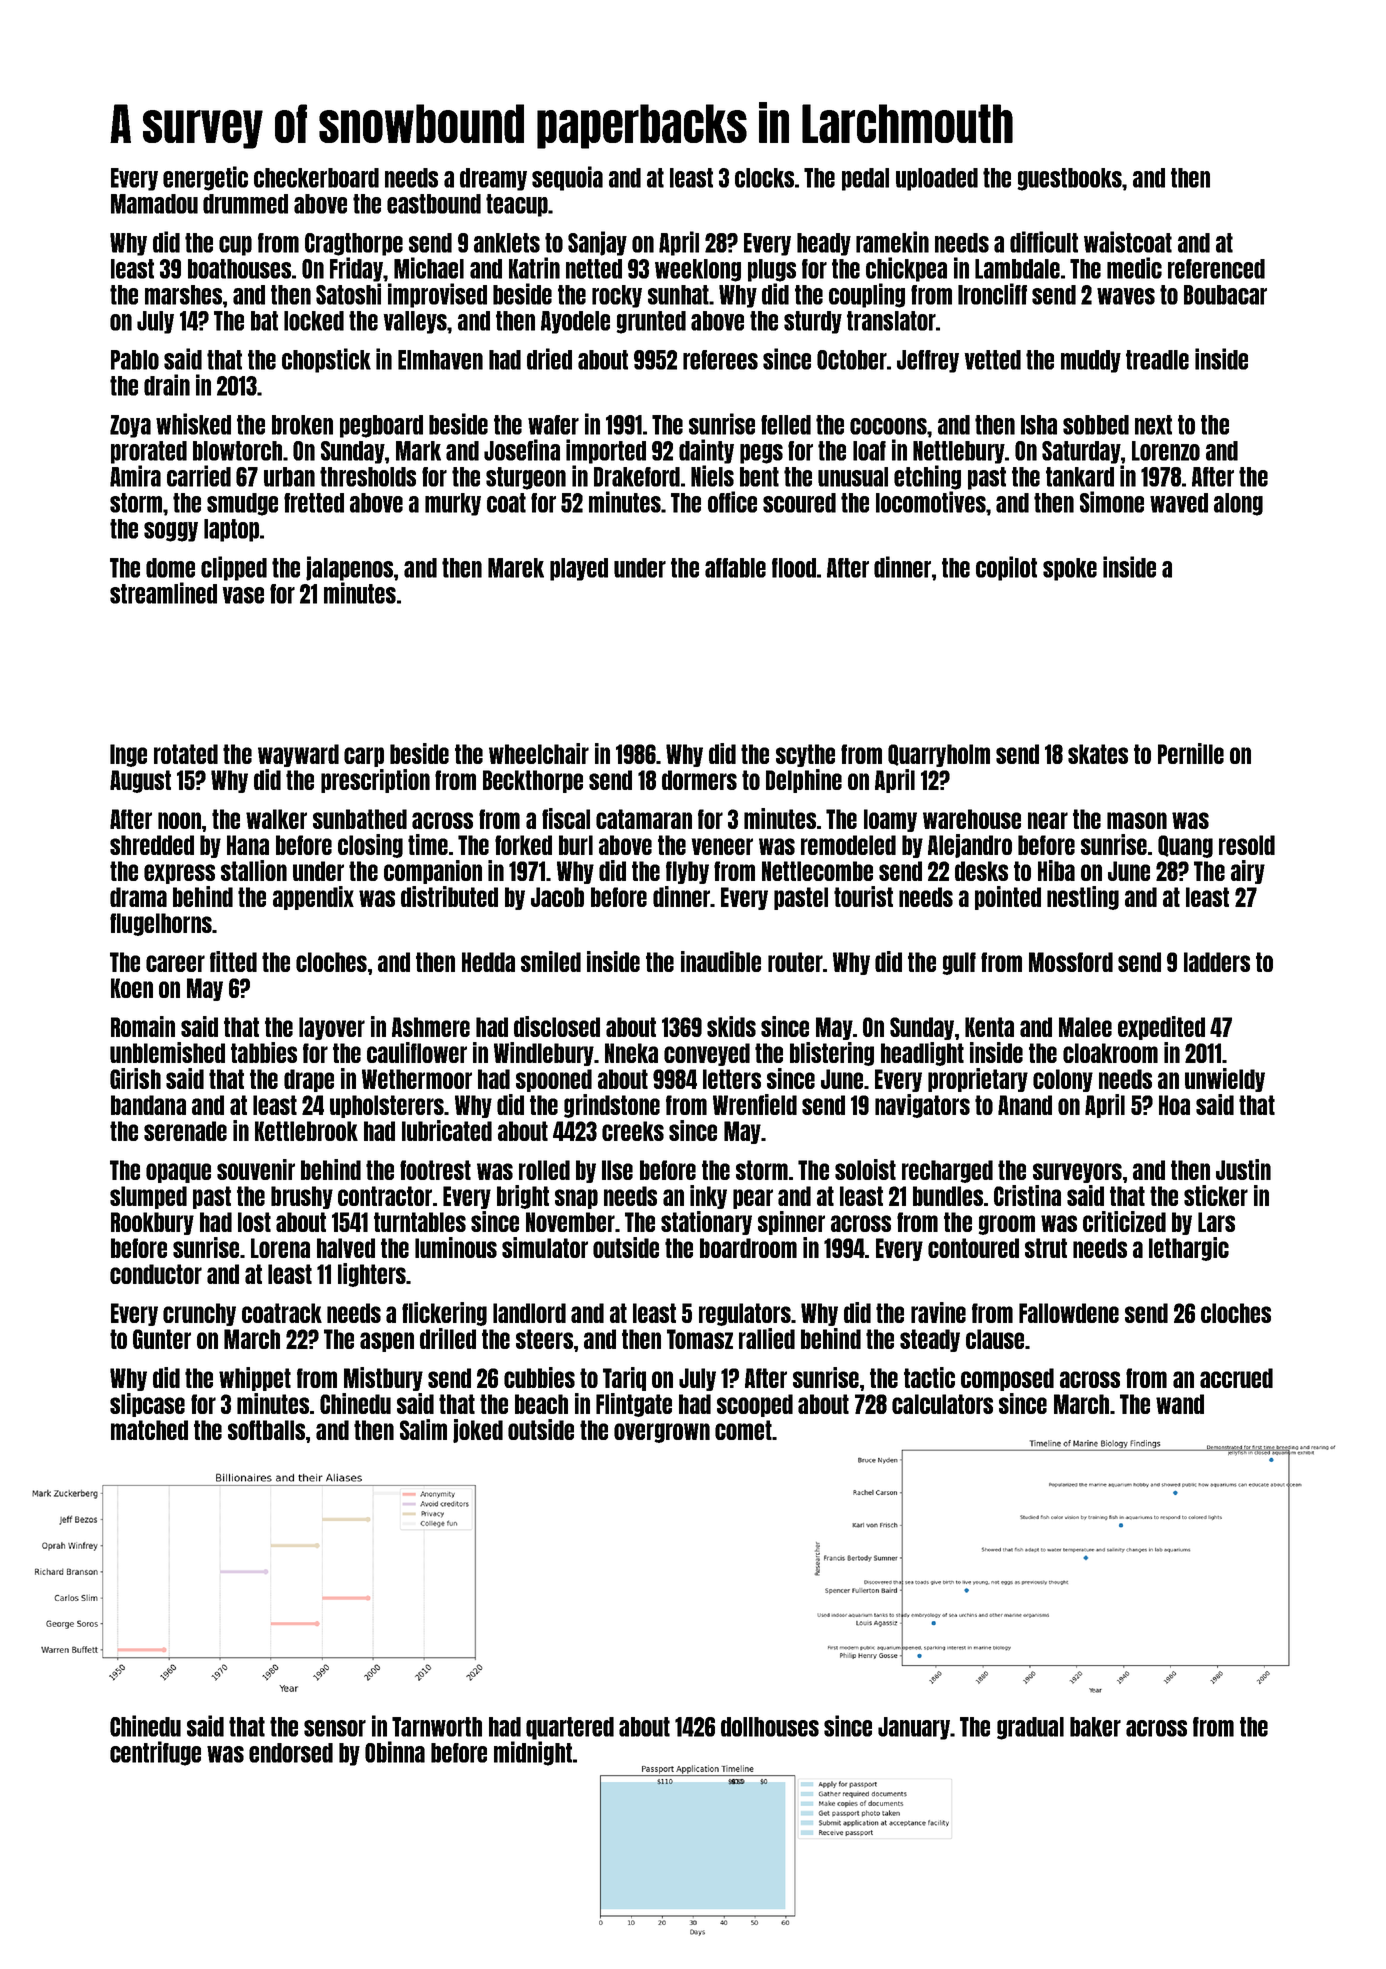 Image resolution: width=1386 pixels, height=1969 pixels. What do you see at coordinates (171, 532) in the screenshot?
I see `soggy` at bounding box center [171, 532].
